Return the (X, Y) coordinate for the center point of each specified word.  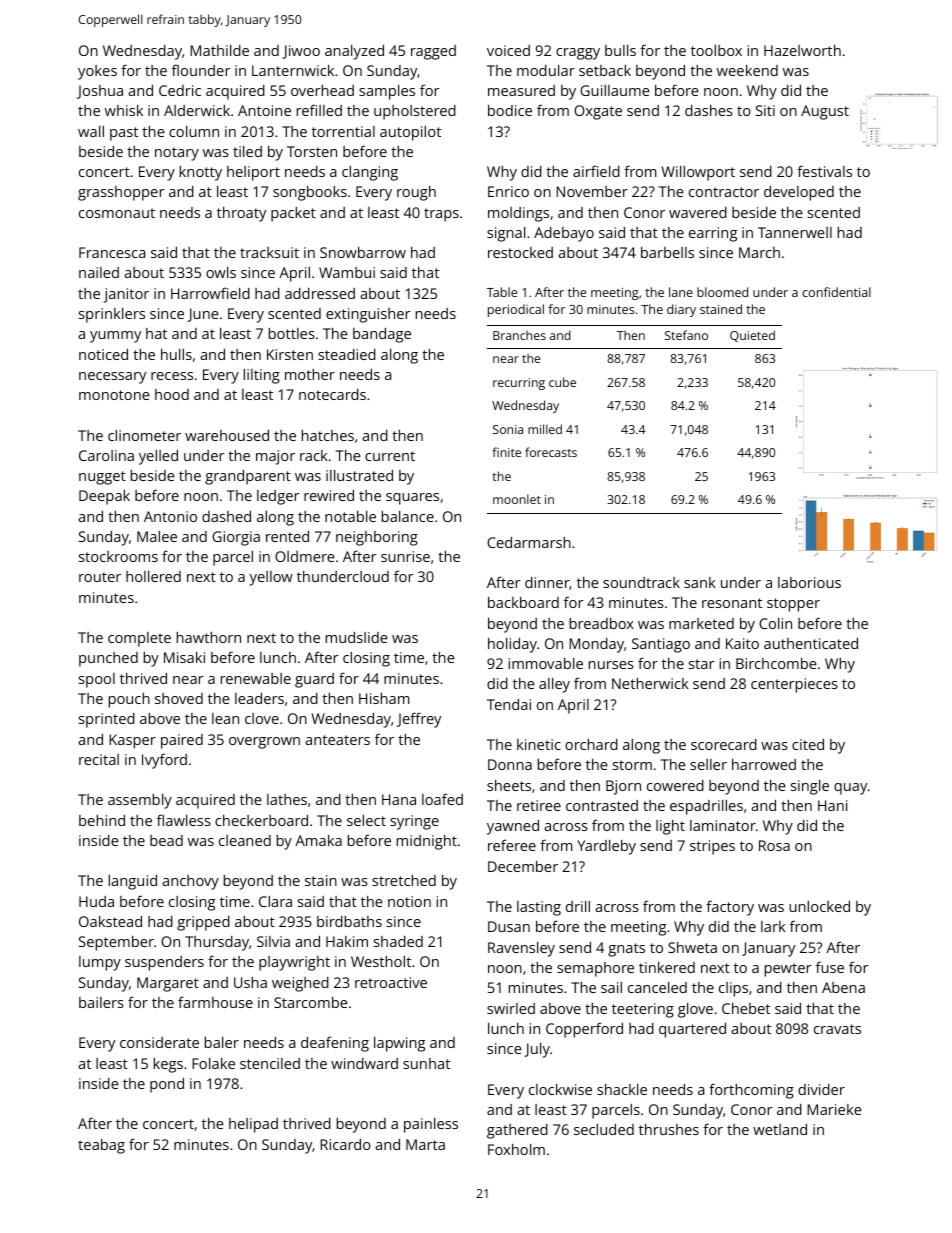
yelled (158, 457)
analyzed (354, 52)
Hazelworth (802, 50)
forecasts (551, 452)
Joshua (100, 92)
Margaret (168, 984)
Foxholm (516, 1149)
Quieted (752, 336)
